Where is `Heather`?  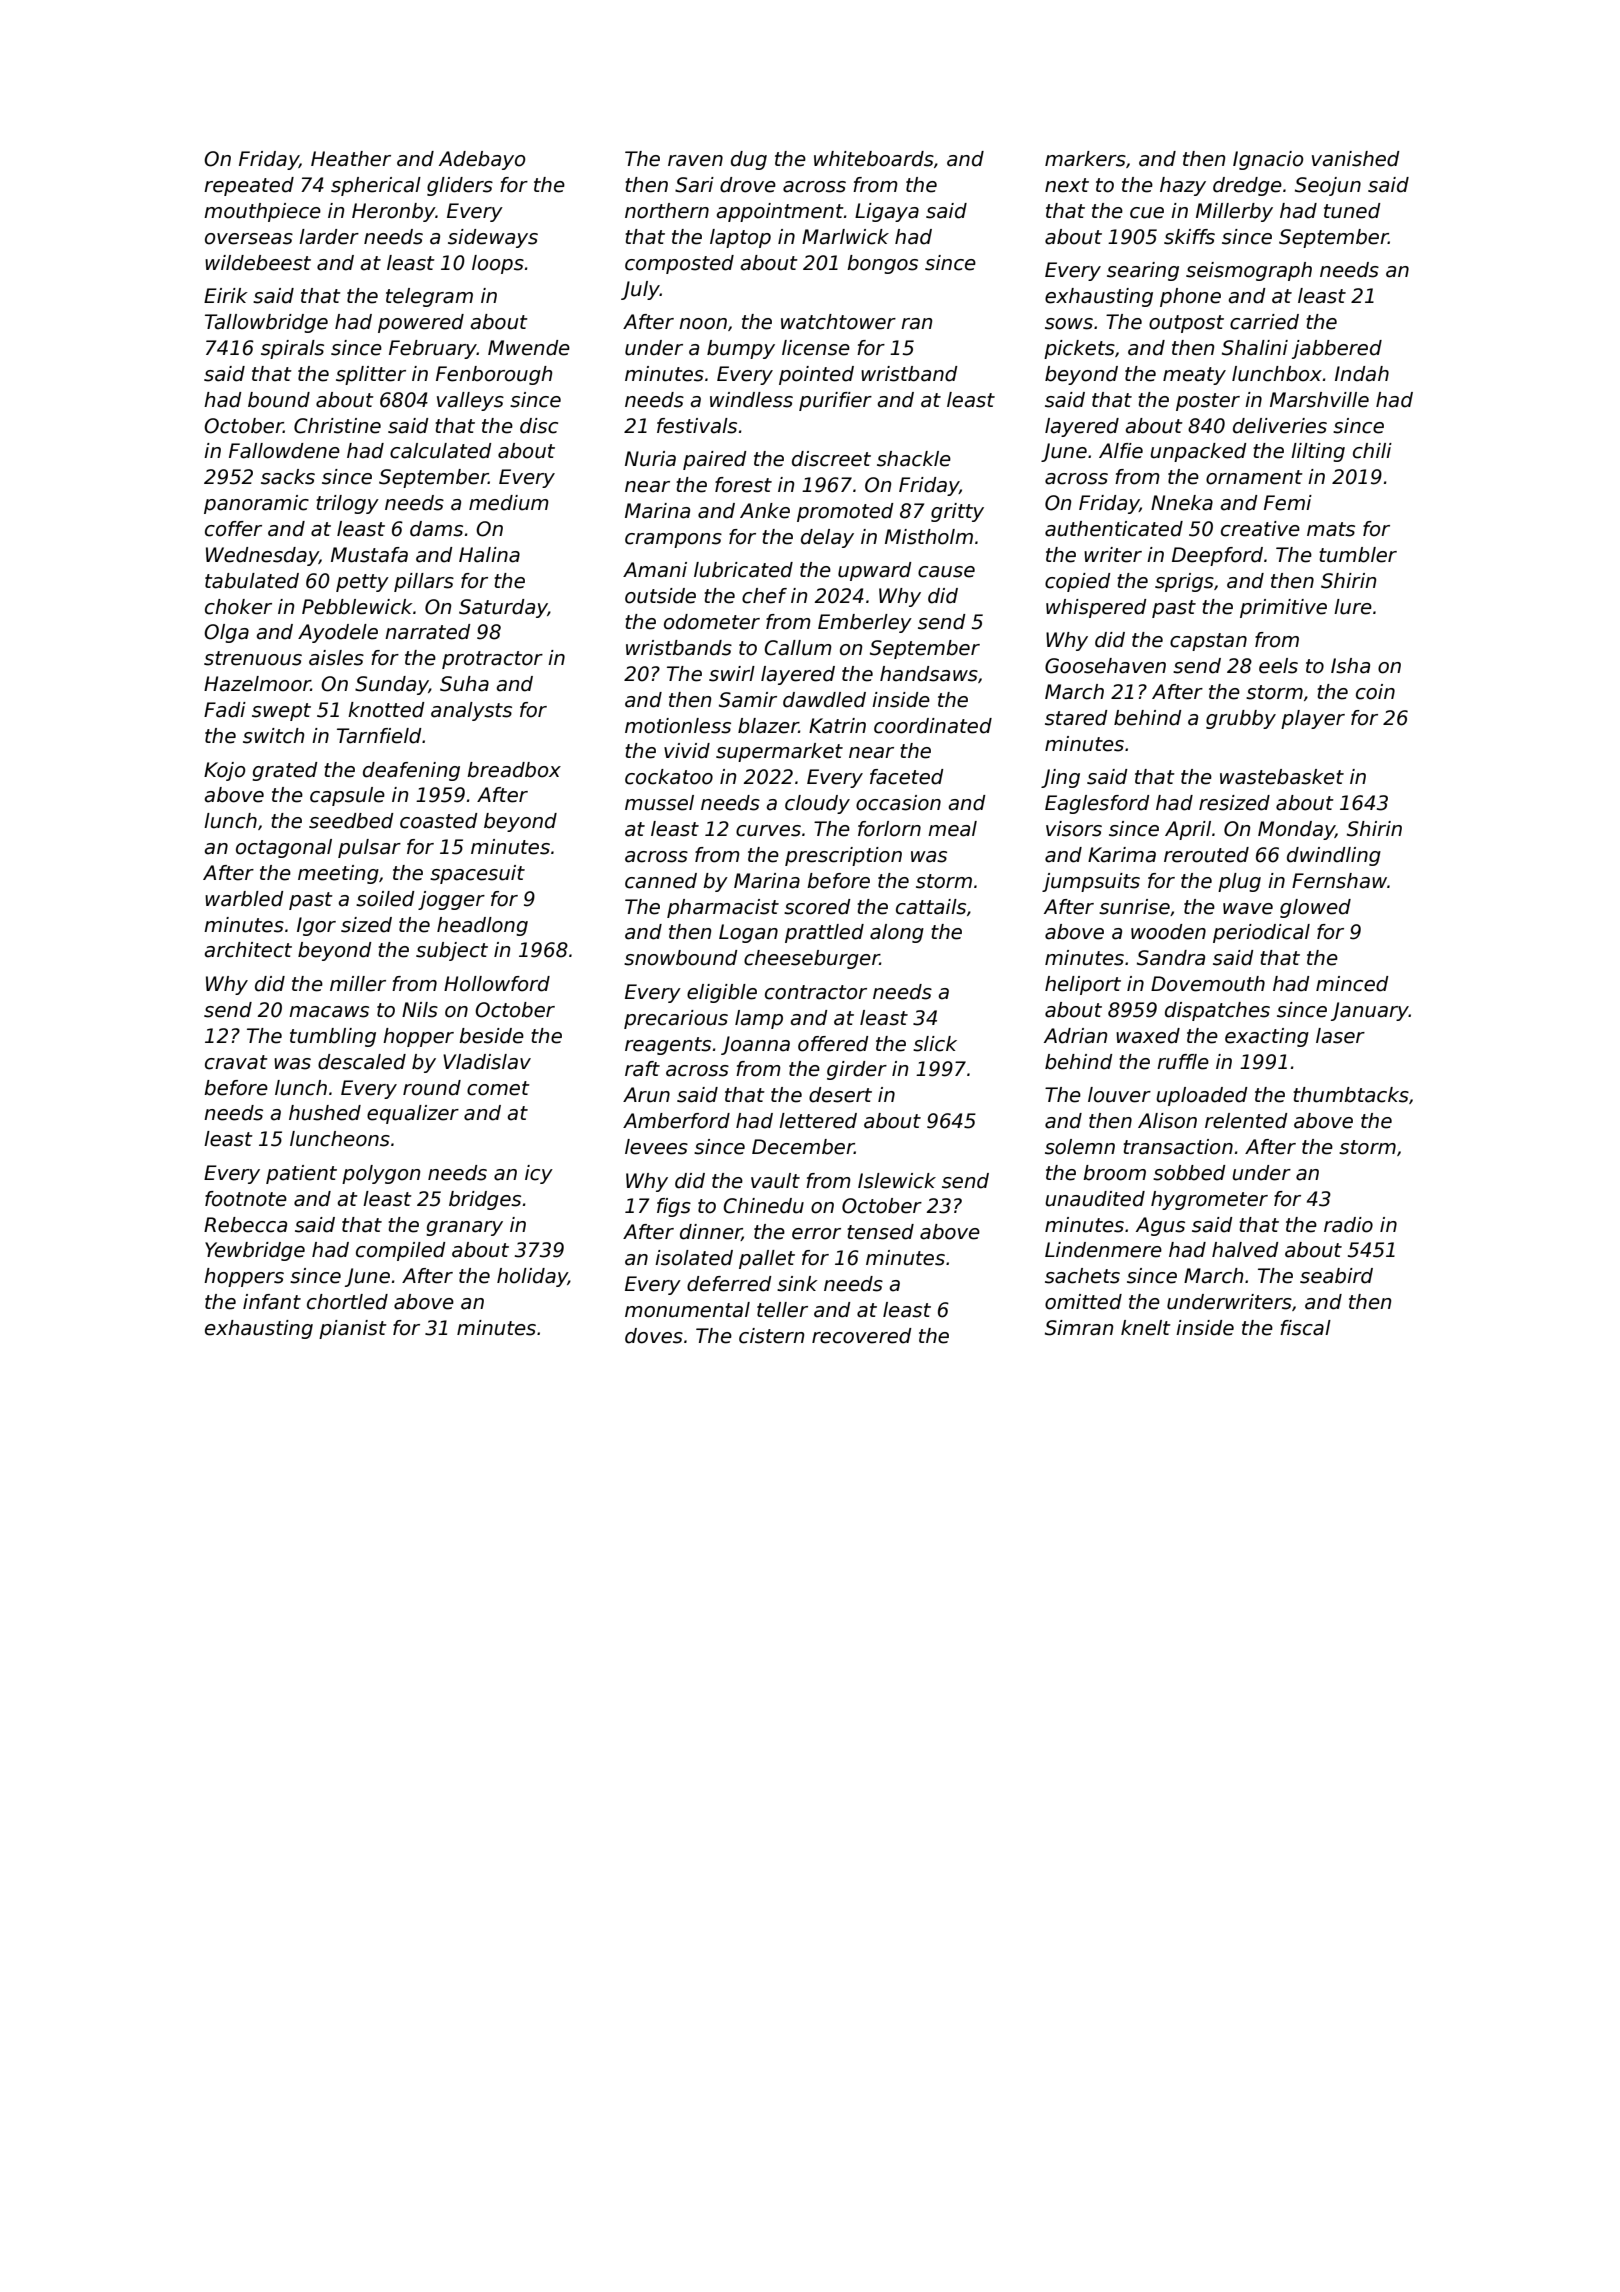 Heather is located at coordinates (351, 159).
